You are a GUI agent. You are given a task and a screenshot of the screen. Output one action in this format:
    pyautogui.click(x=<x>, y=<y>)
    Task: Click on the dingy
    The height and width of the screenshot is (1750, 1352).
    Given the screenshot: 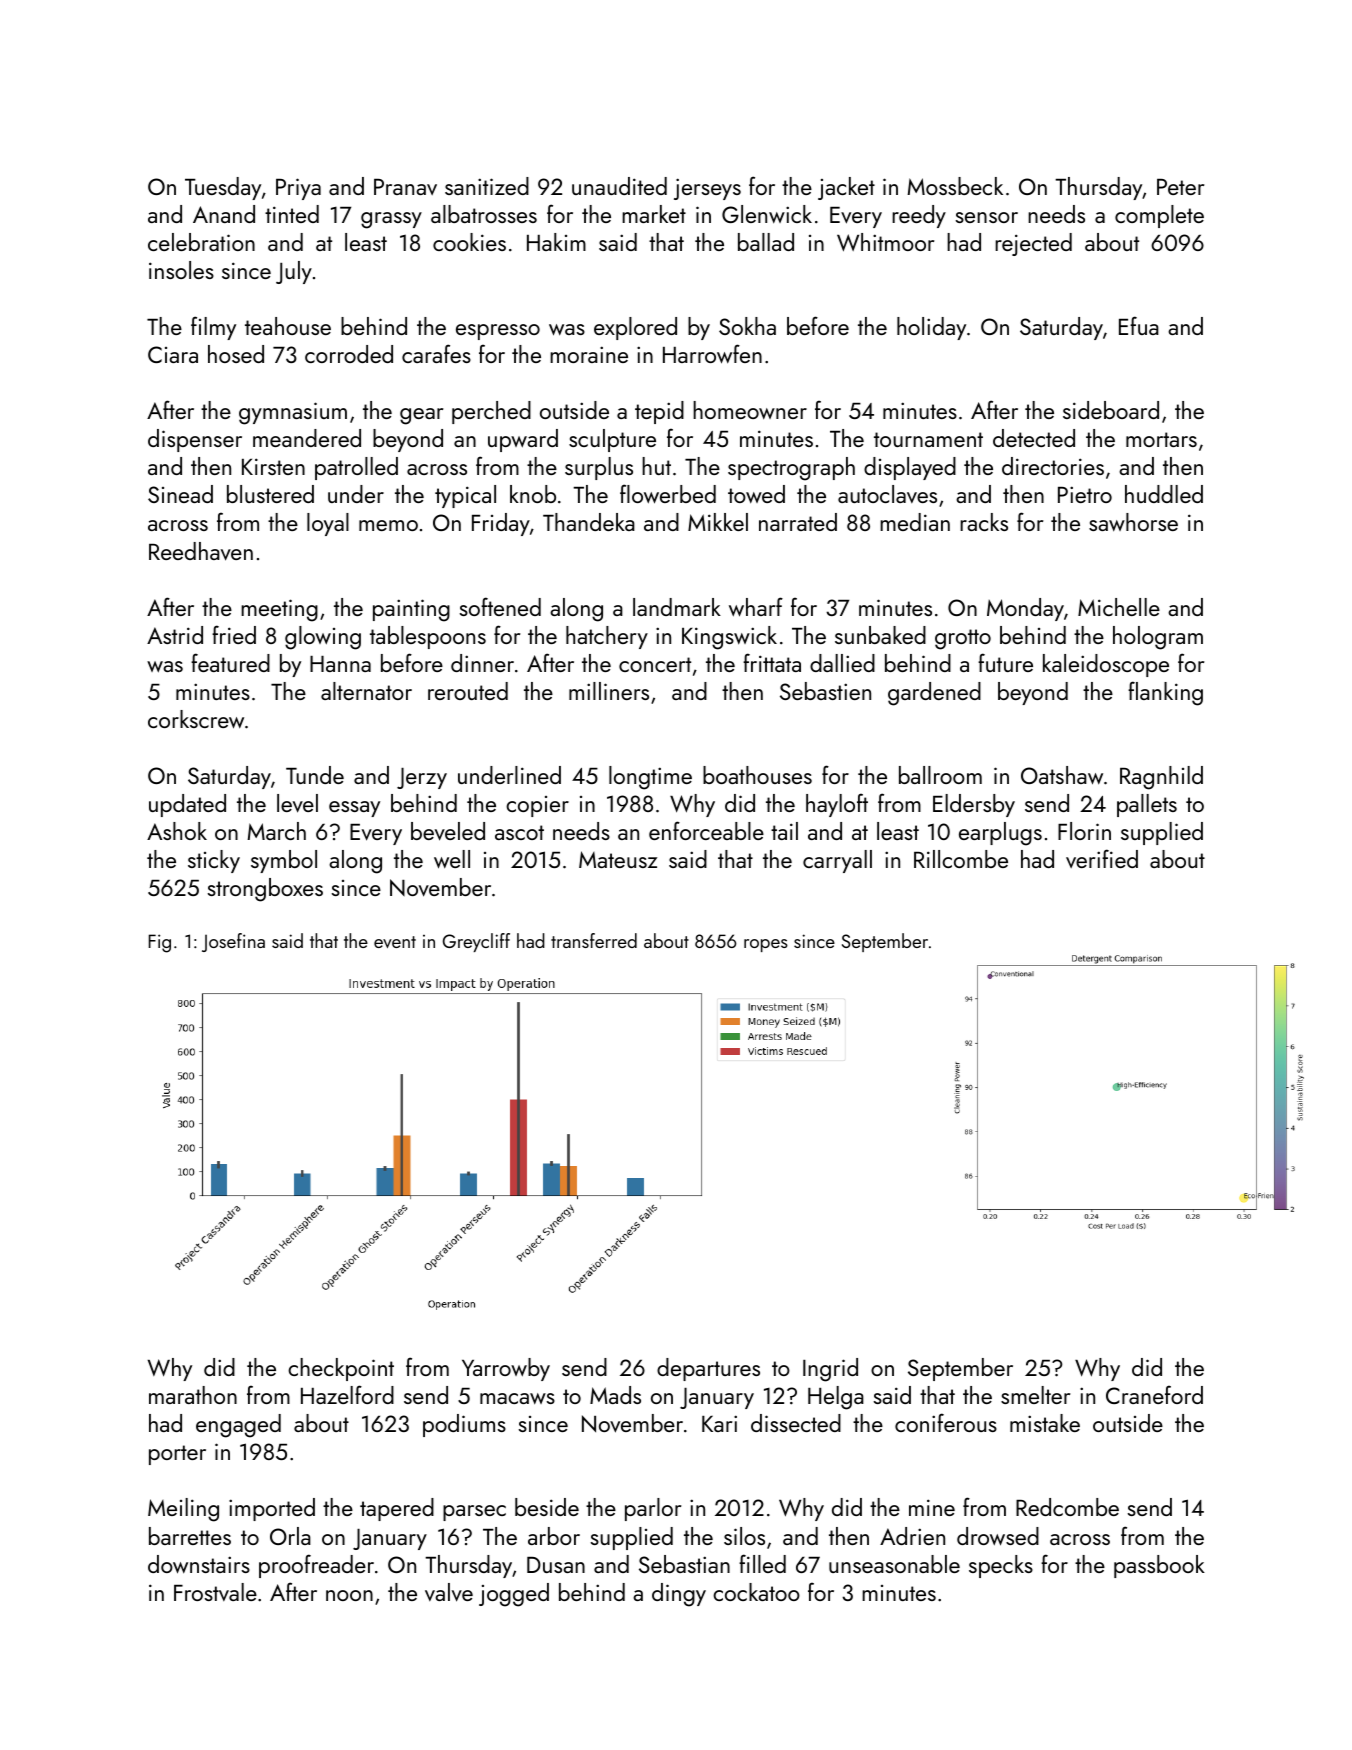 What is the action you would take?
    pyautogui.click(x=679, y=1595)
